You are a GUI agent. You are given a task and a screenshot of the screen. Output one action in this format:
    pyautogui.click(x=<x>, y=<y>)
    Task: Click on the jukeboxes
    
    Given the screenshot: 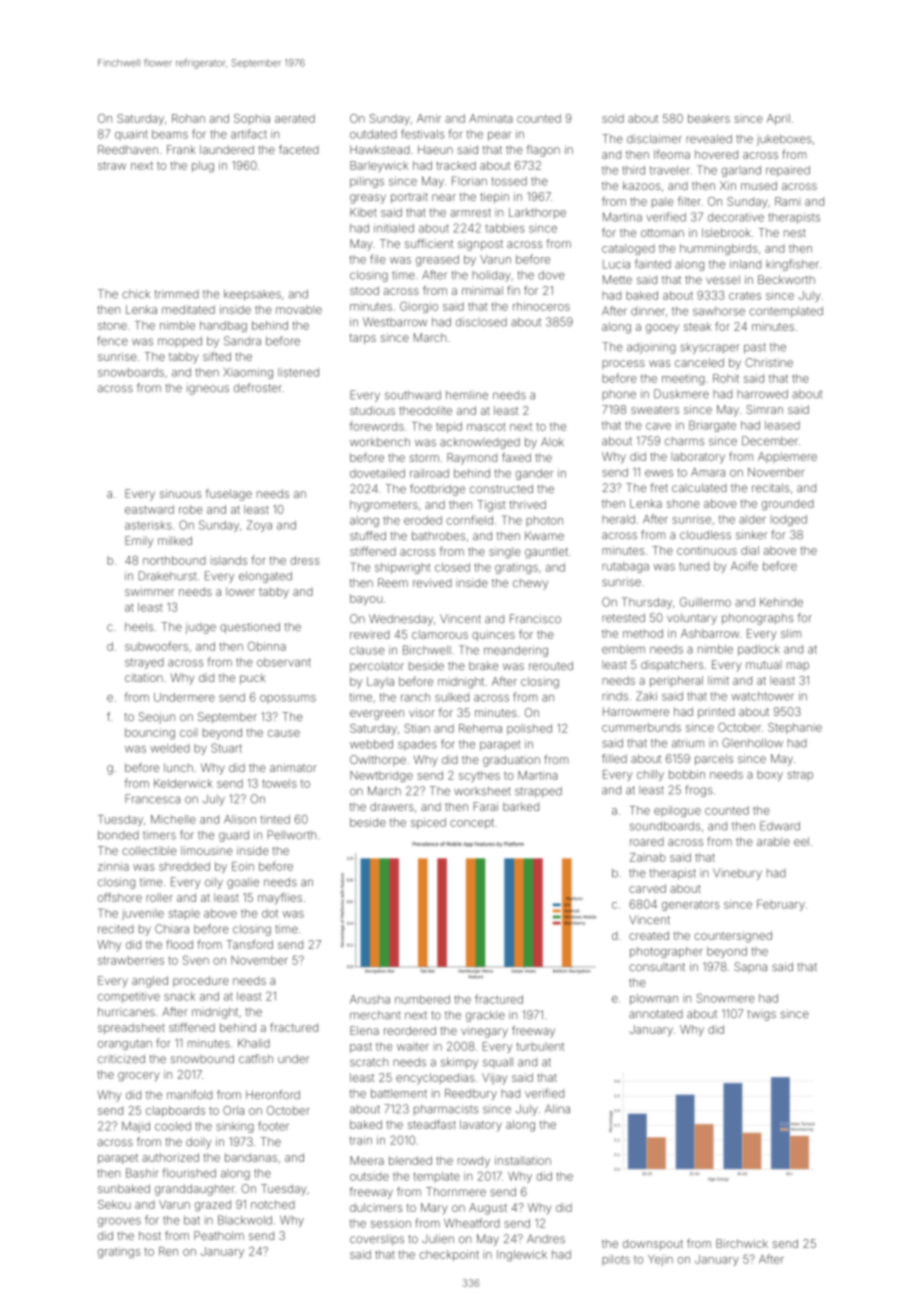 What is the action you would take?
    pyautogui.click(x=784, y=140)
